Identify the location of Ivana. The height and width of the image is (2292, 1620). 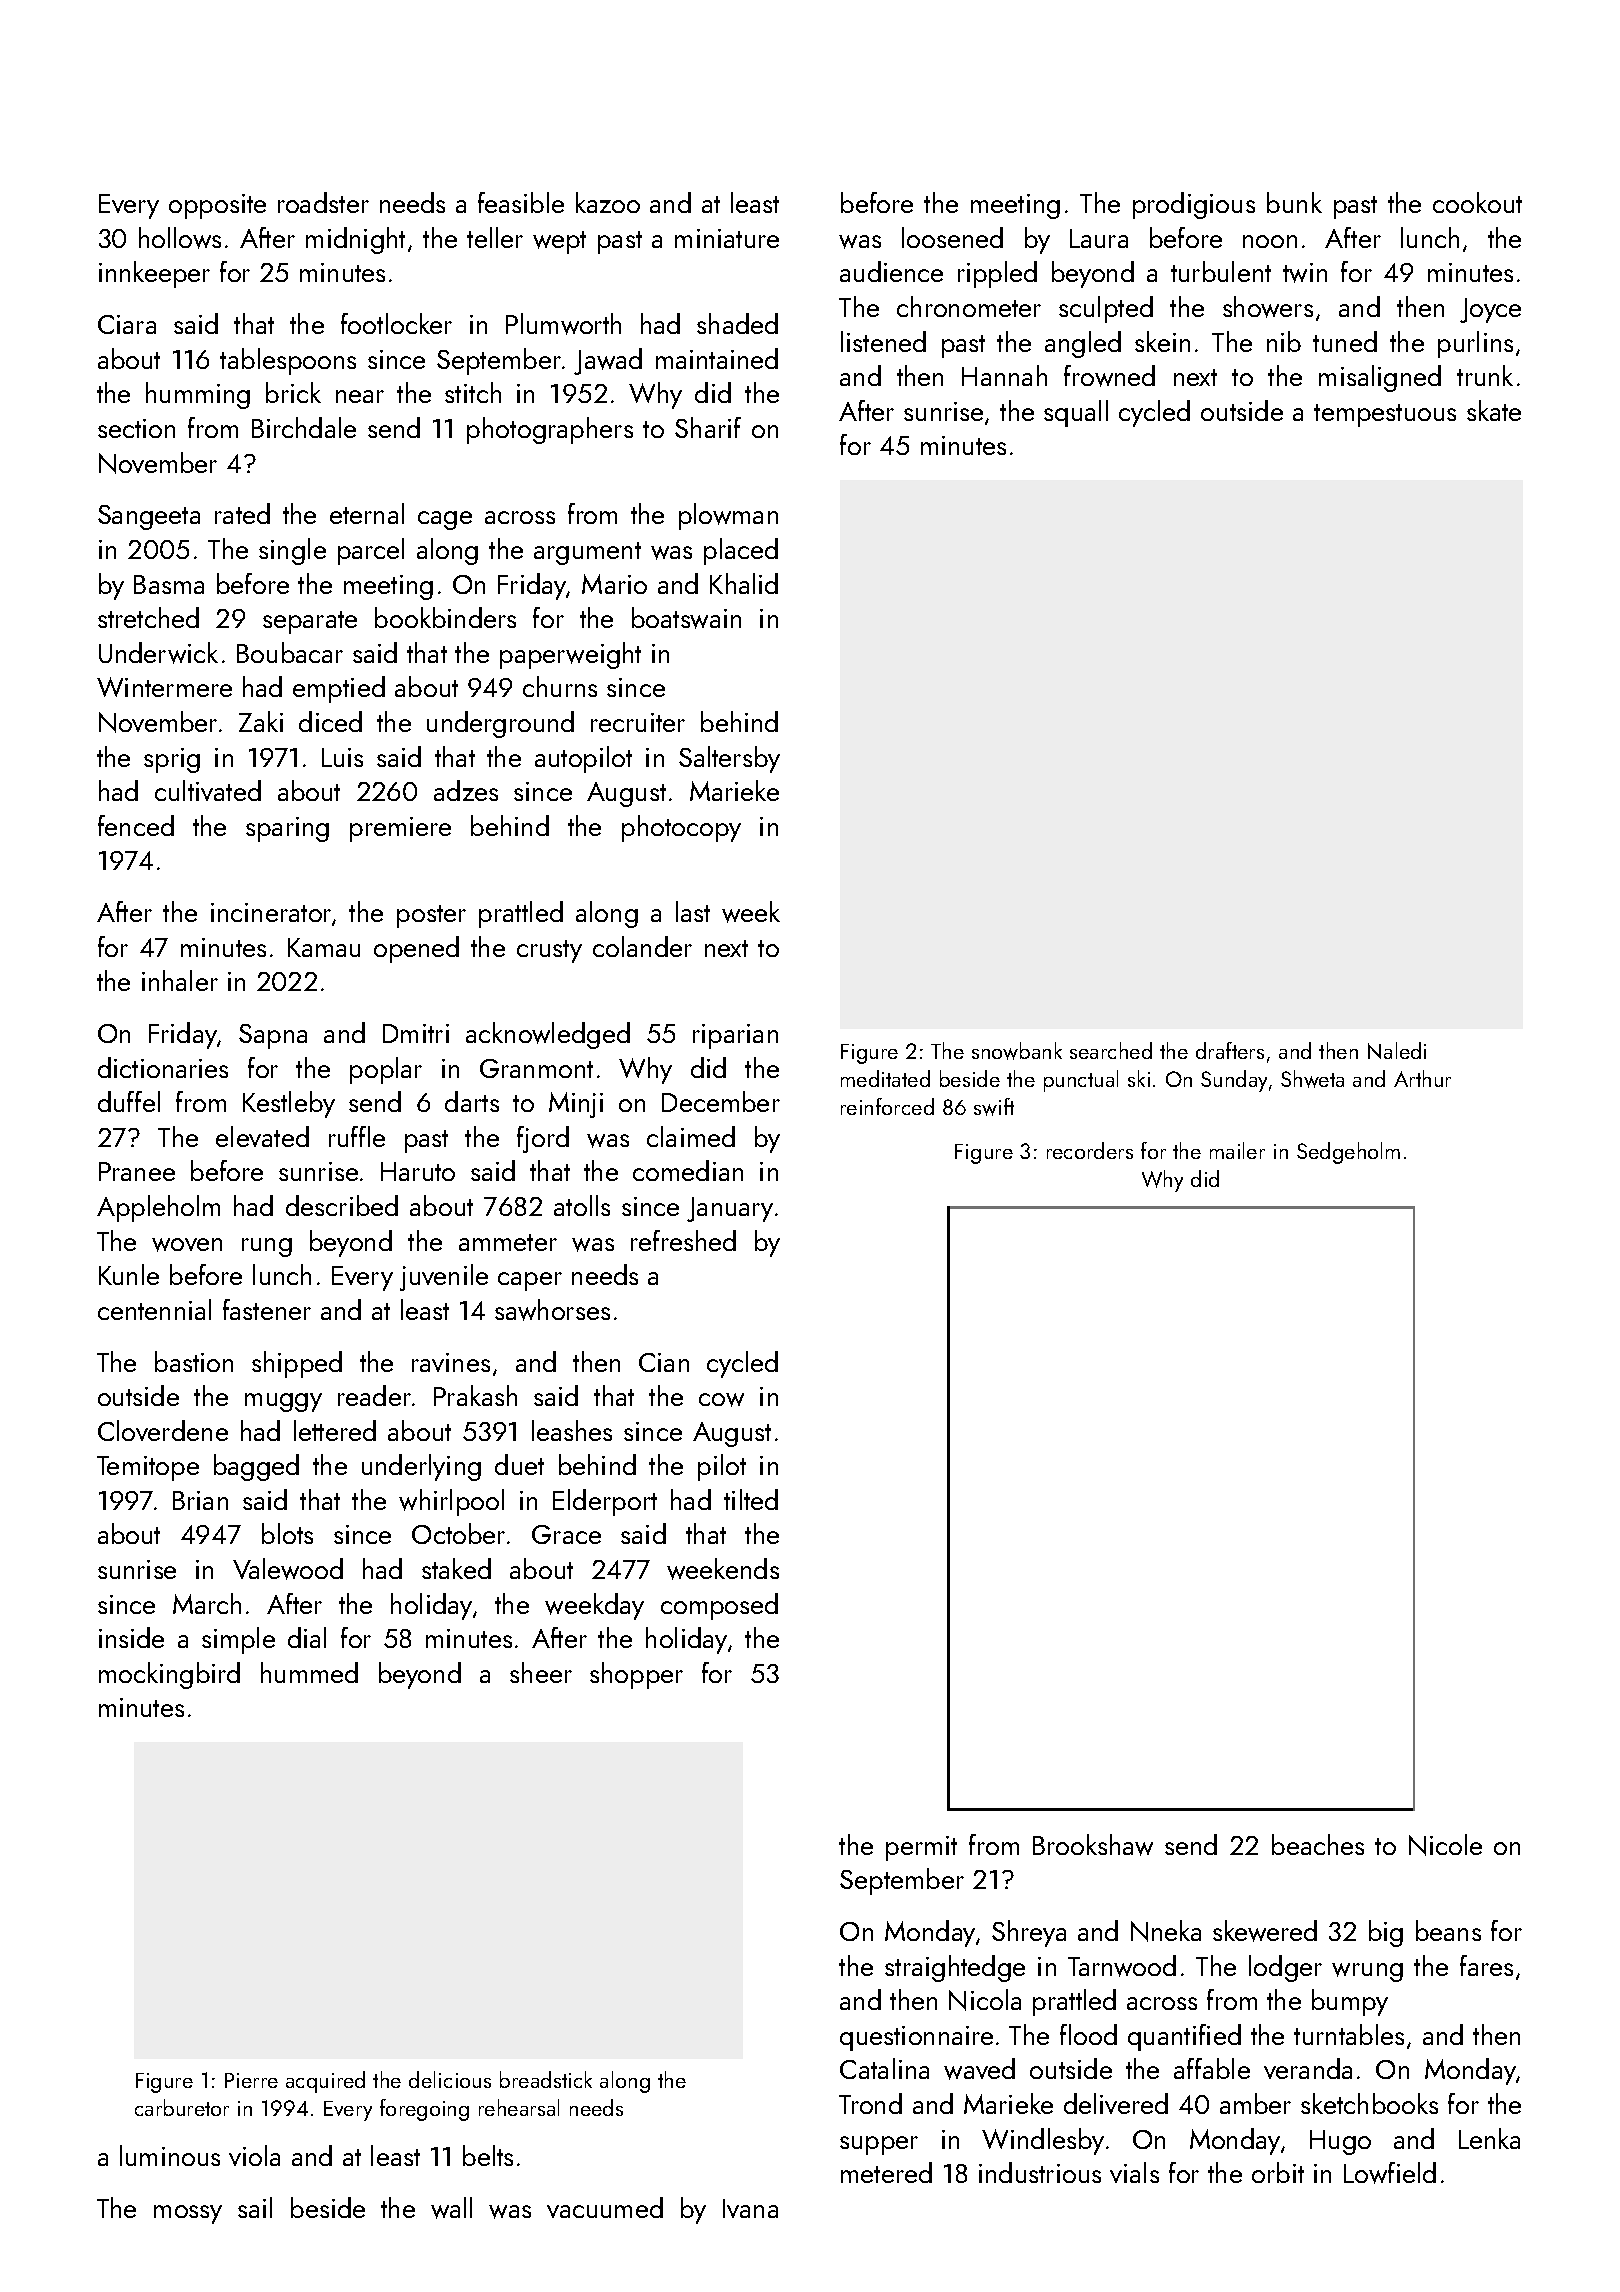
(750, 2208).
